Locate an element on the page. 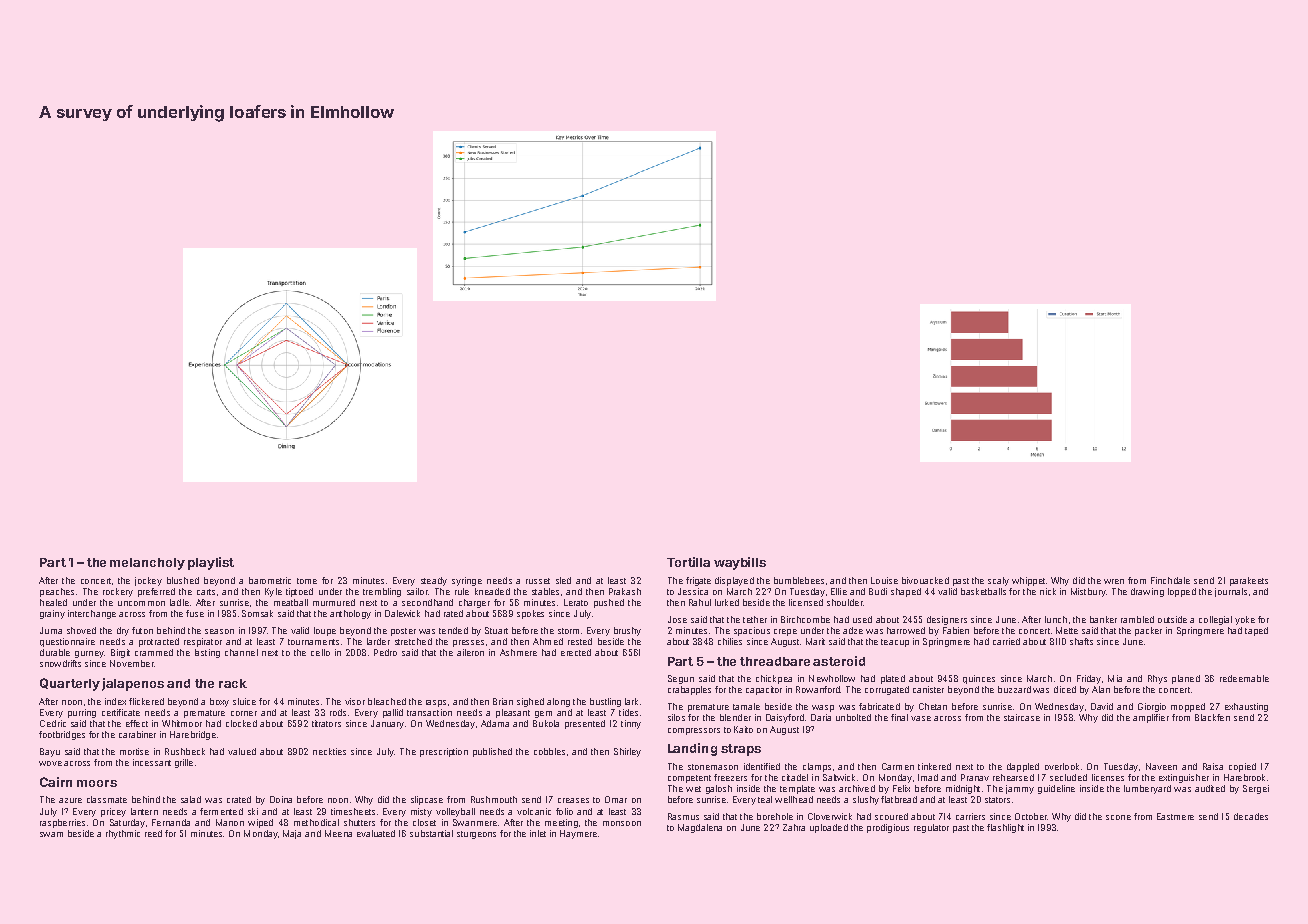 The height and width of the page is (924, 1308). Kaito is located at coordinates (743, 729).
